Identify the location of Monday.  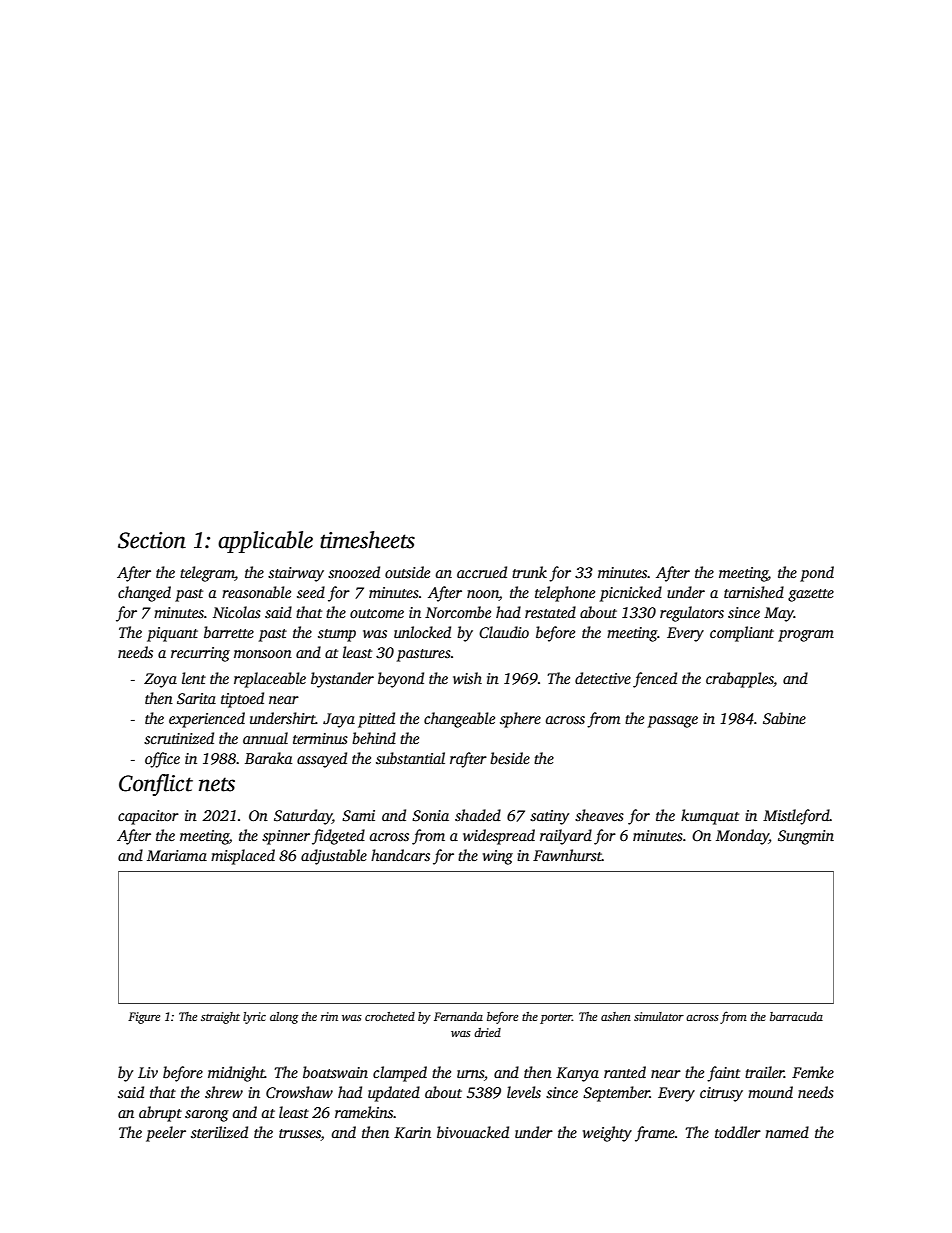
(742, 837).
